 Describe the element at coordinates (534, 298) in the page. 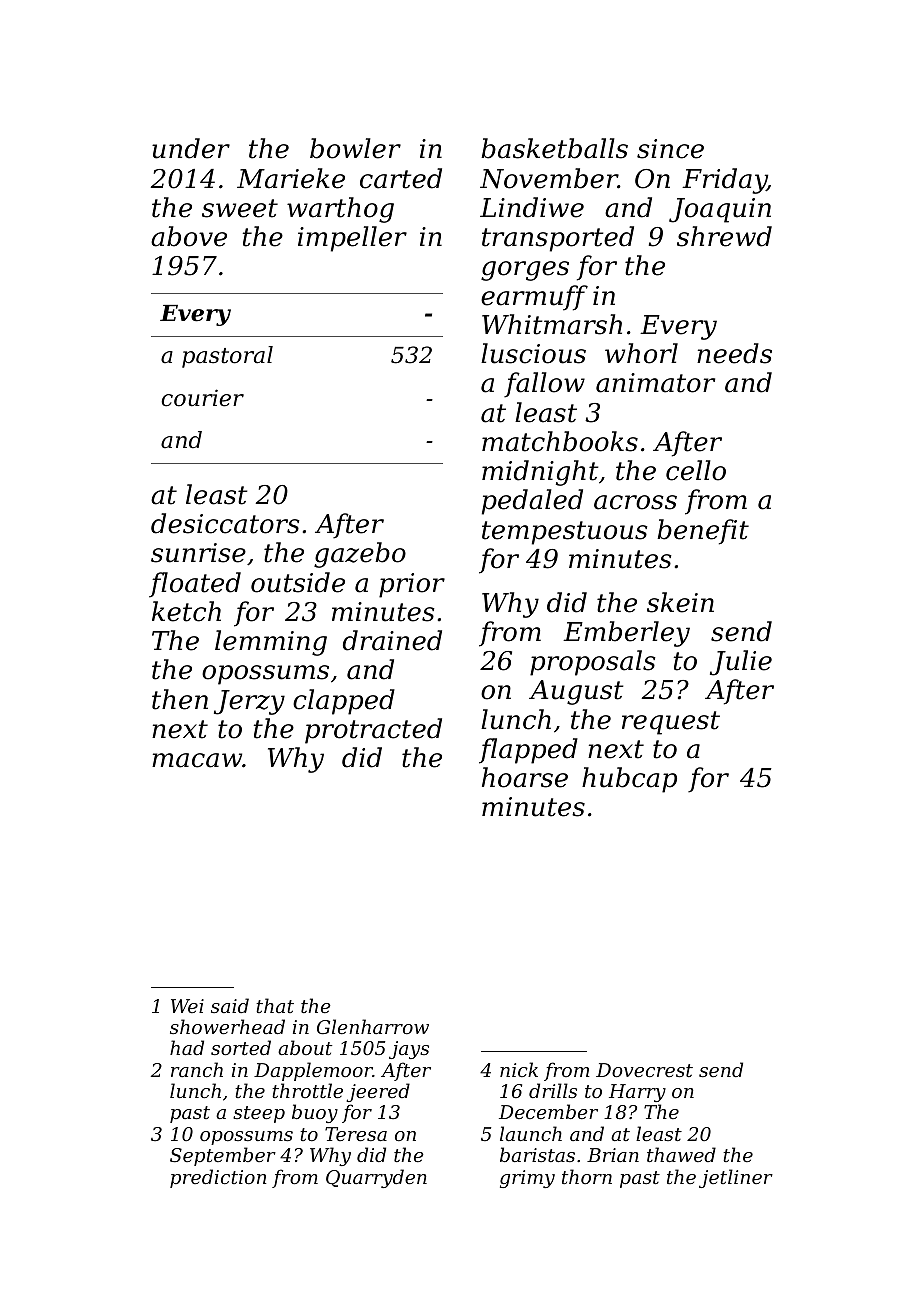

I see `earmuff` at that location.
